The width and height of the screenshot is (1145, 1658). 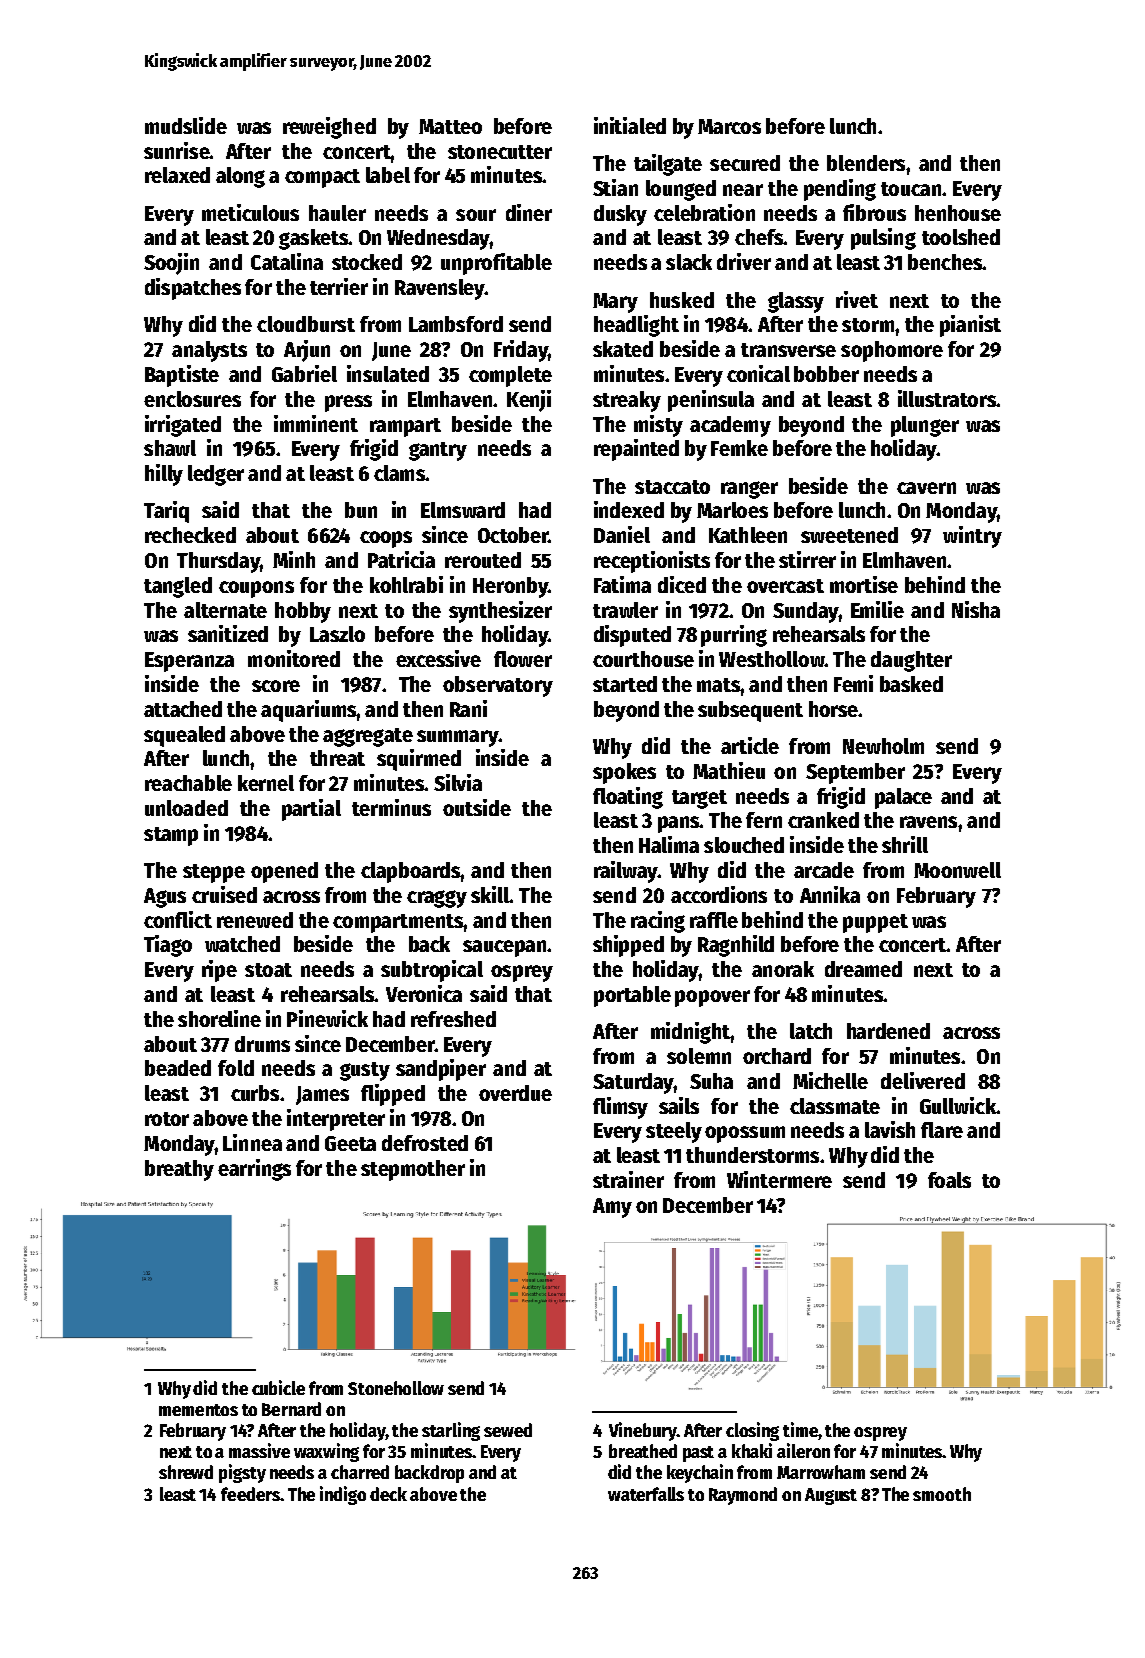 What do you see at coordinates (849, 535) in the screenshot?
I see `sweetened` at bounding box center [849, 535].
